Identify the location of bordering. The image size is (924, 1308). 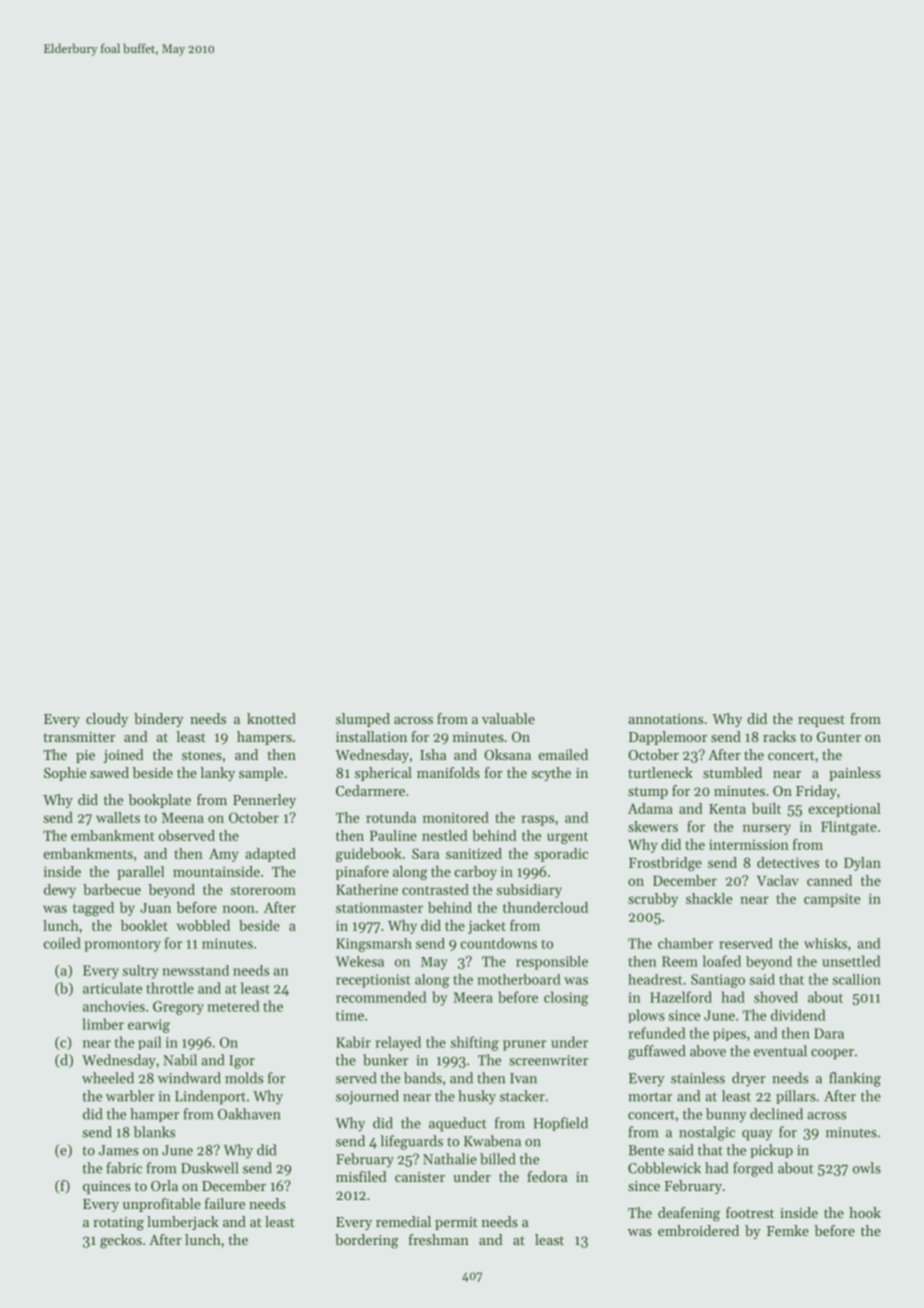
(366, 1241).
